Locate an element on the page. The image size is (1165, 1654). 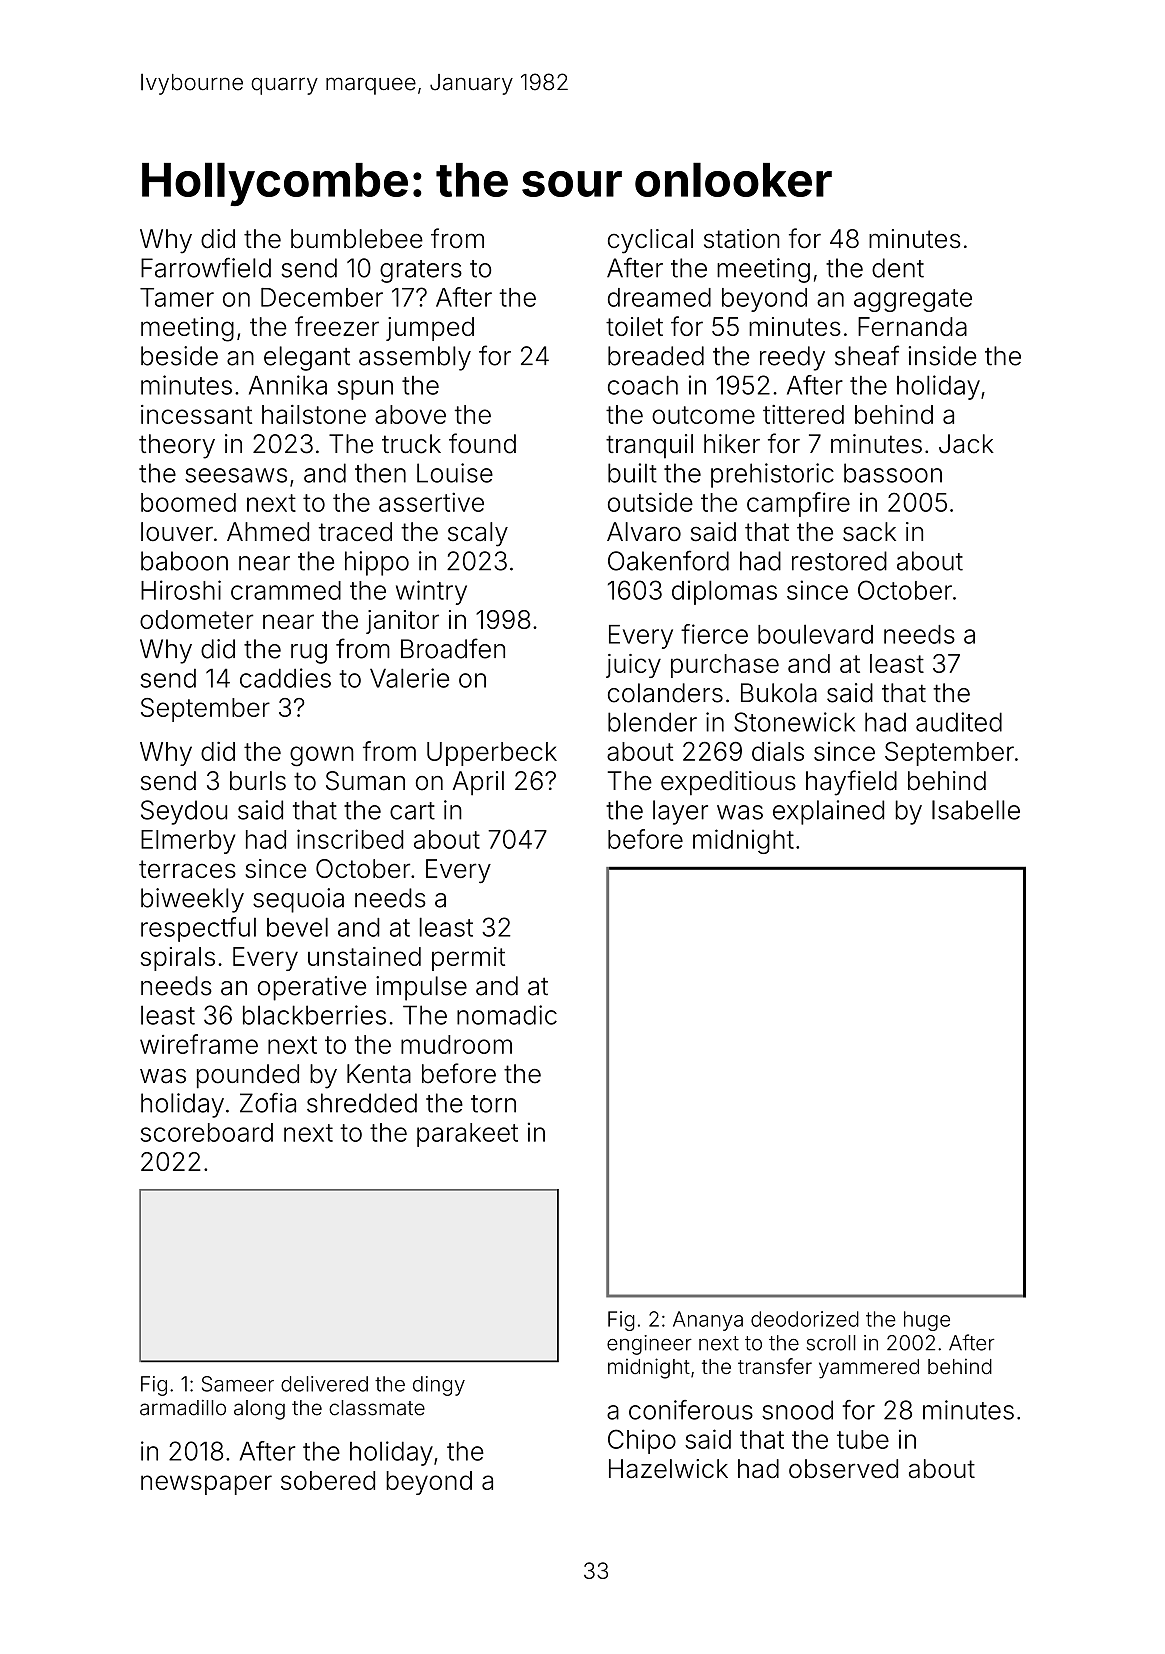
torn is located at coordinates (493, 1104).
